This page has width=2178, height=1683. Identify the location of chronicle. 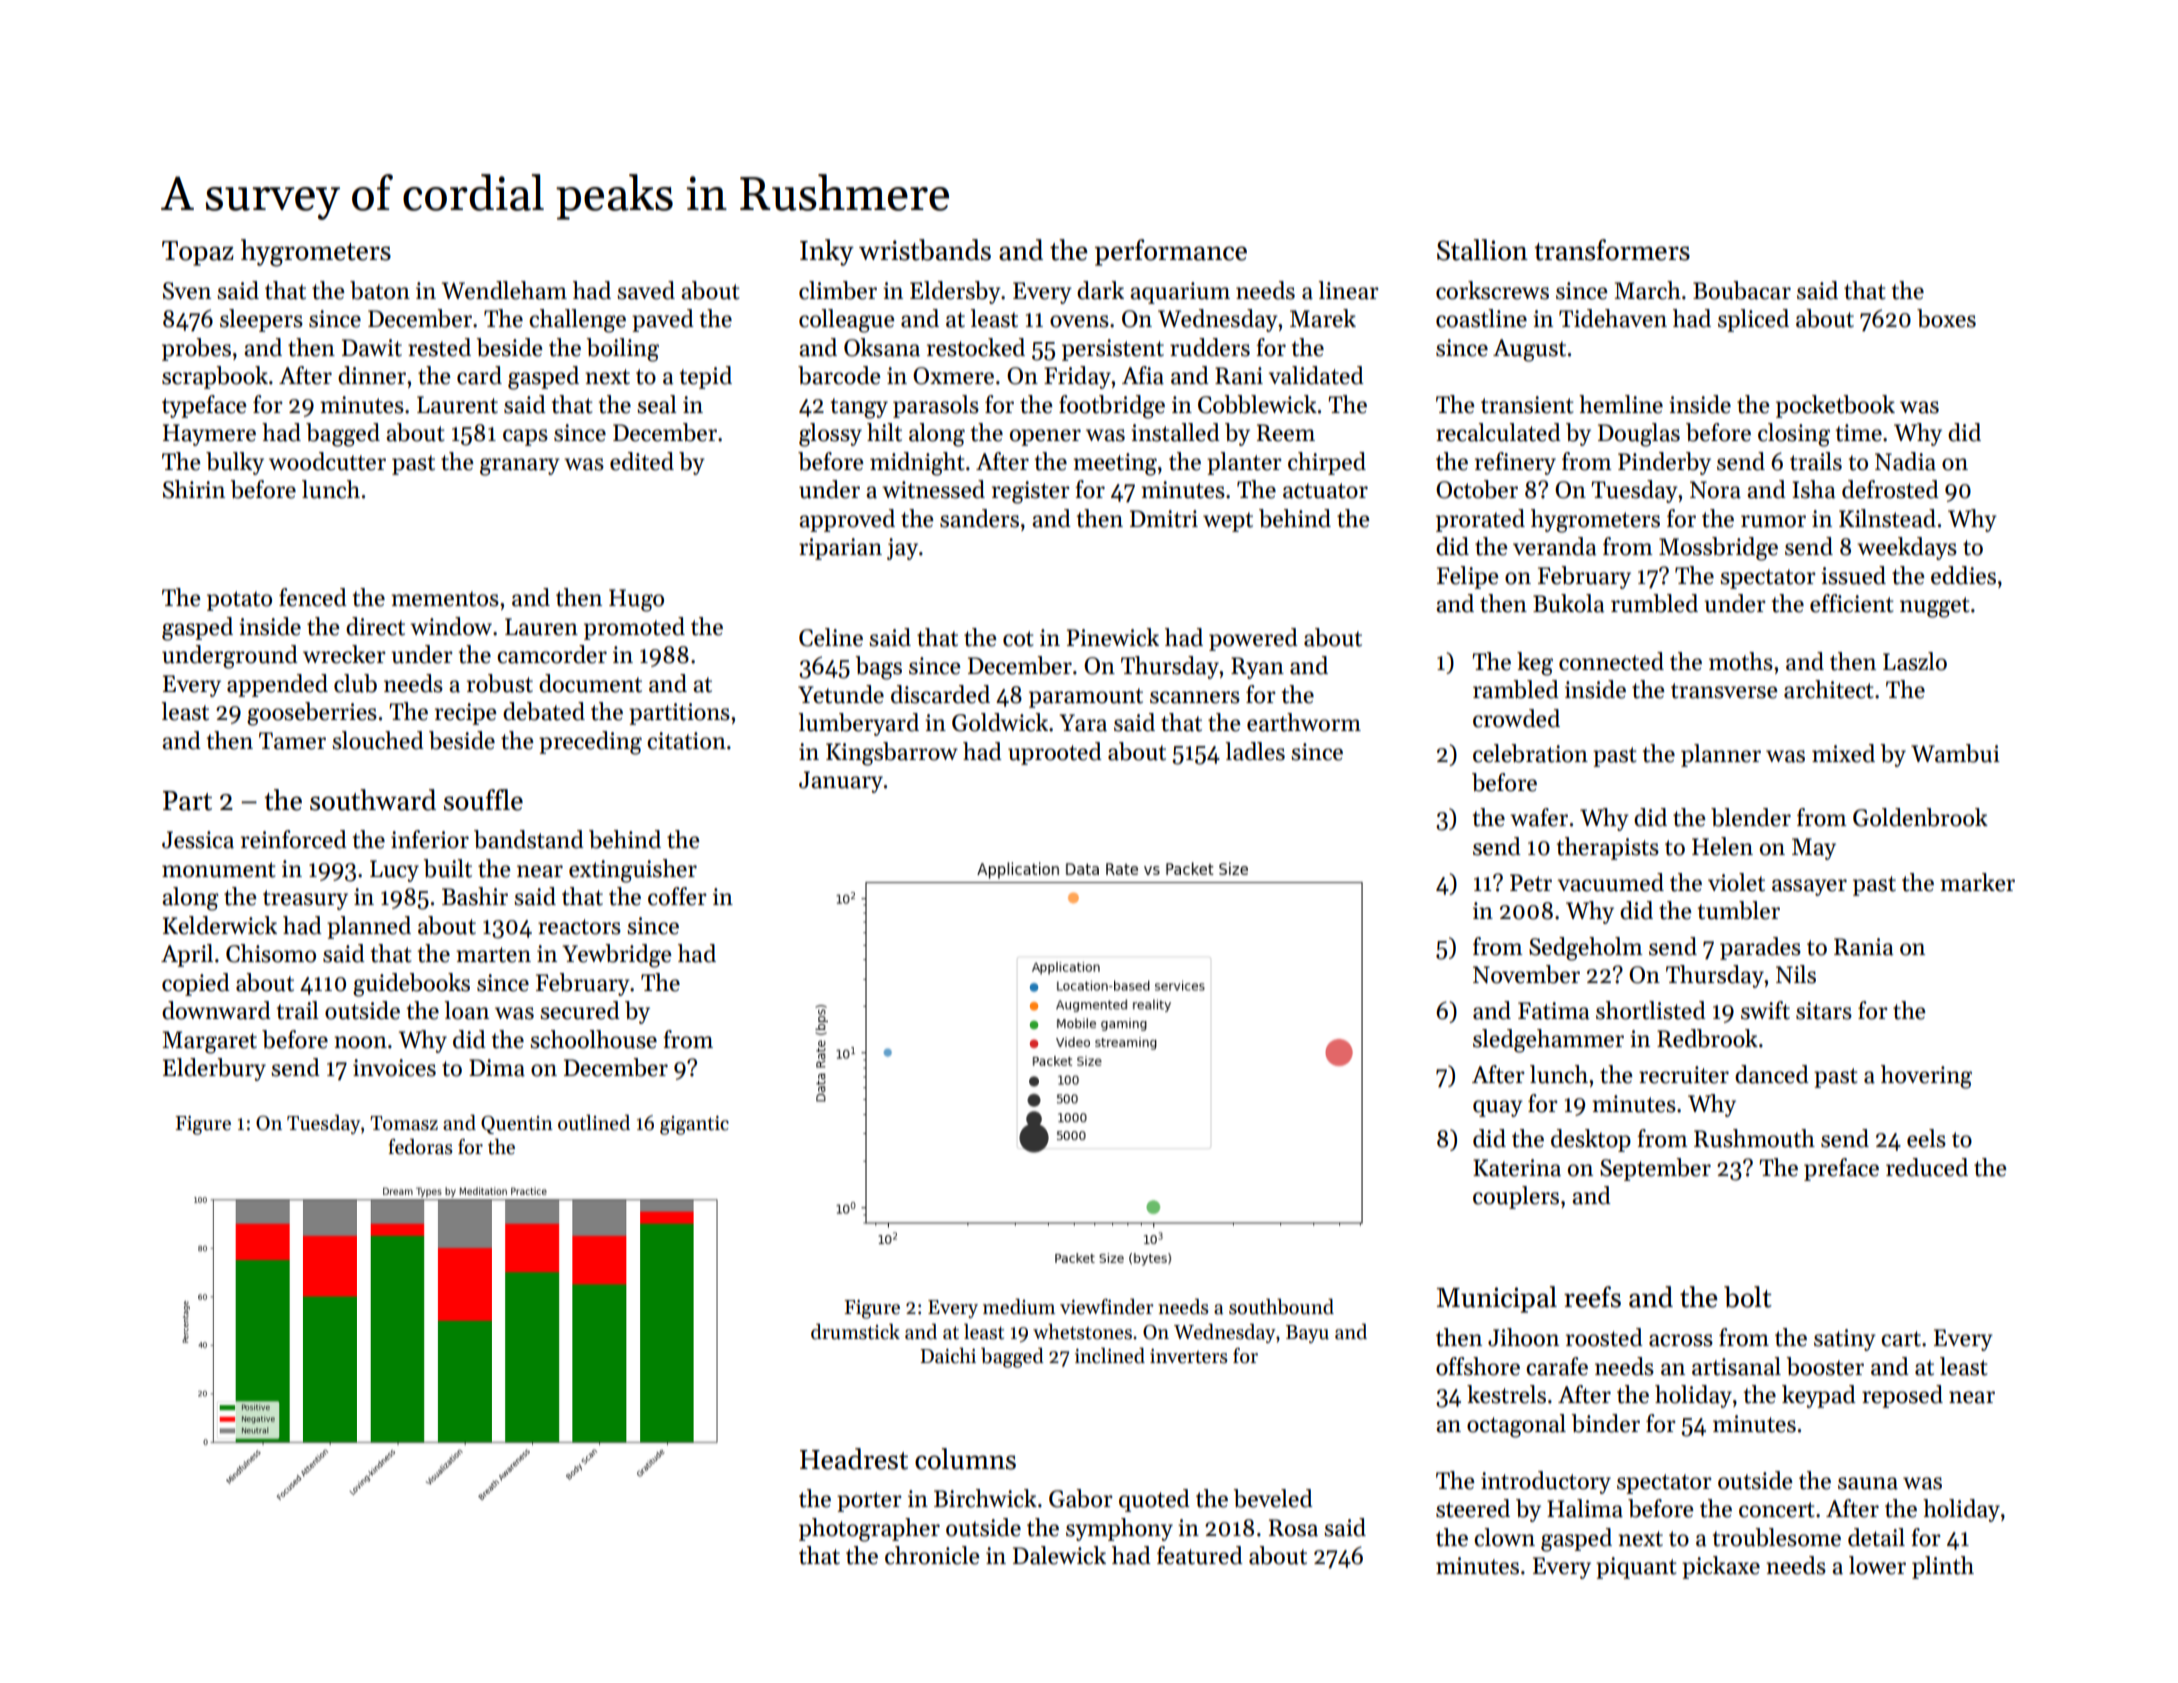
(932, 1555).
